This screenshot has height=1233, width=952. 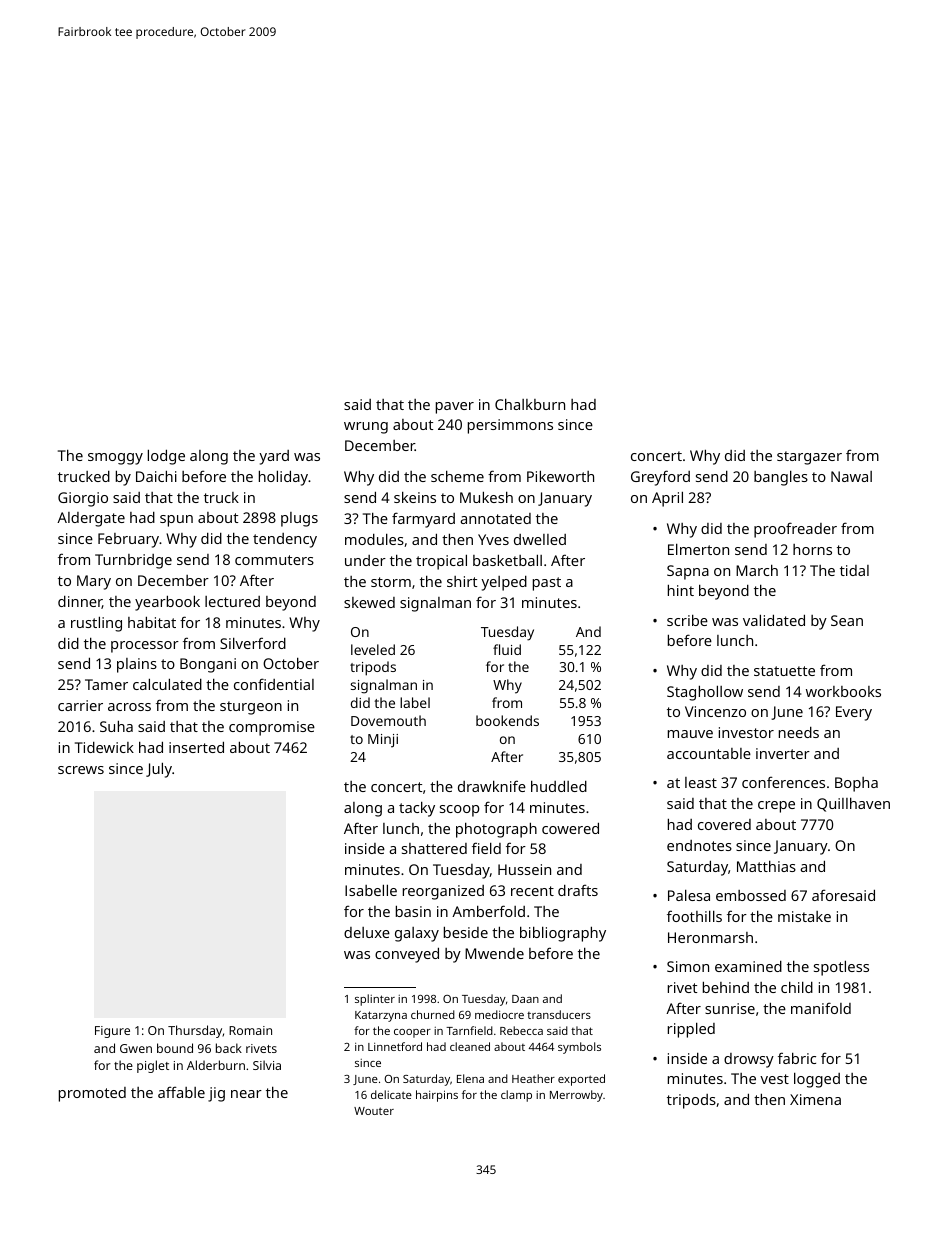 What do you see at coordinates (797, 987) in the screenshot?
I see `child` at bounding box center [797, 987].
